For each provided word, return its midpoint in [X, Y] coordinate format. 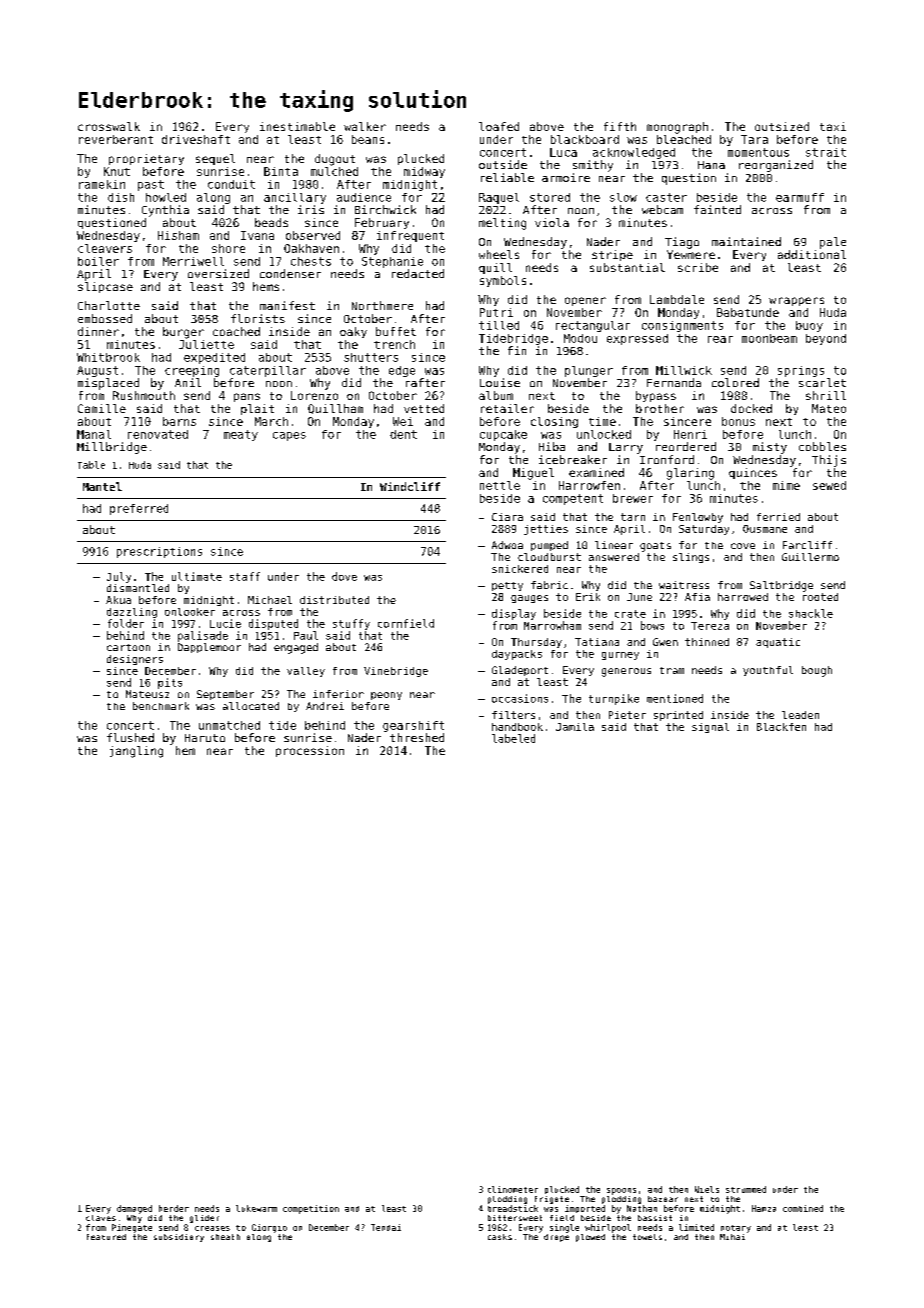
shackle [811, 613]
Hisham [178, 235]
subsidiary [179, 1238]
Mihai [732, 1237]
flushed [130, 737]
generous [626, 672]
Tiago [682, 243]
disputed [273, 624]
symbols [503, 281]
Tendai [386, 1227]
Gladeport [520, 671]
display [514, 614]
